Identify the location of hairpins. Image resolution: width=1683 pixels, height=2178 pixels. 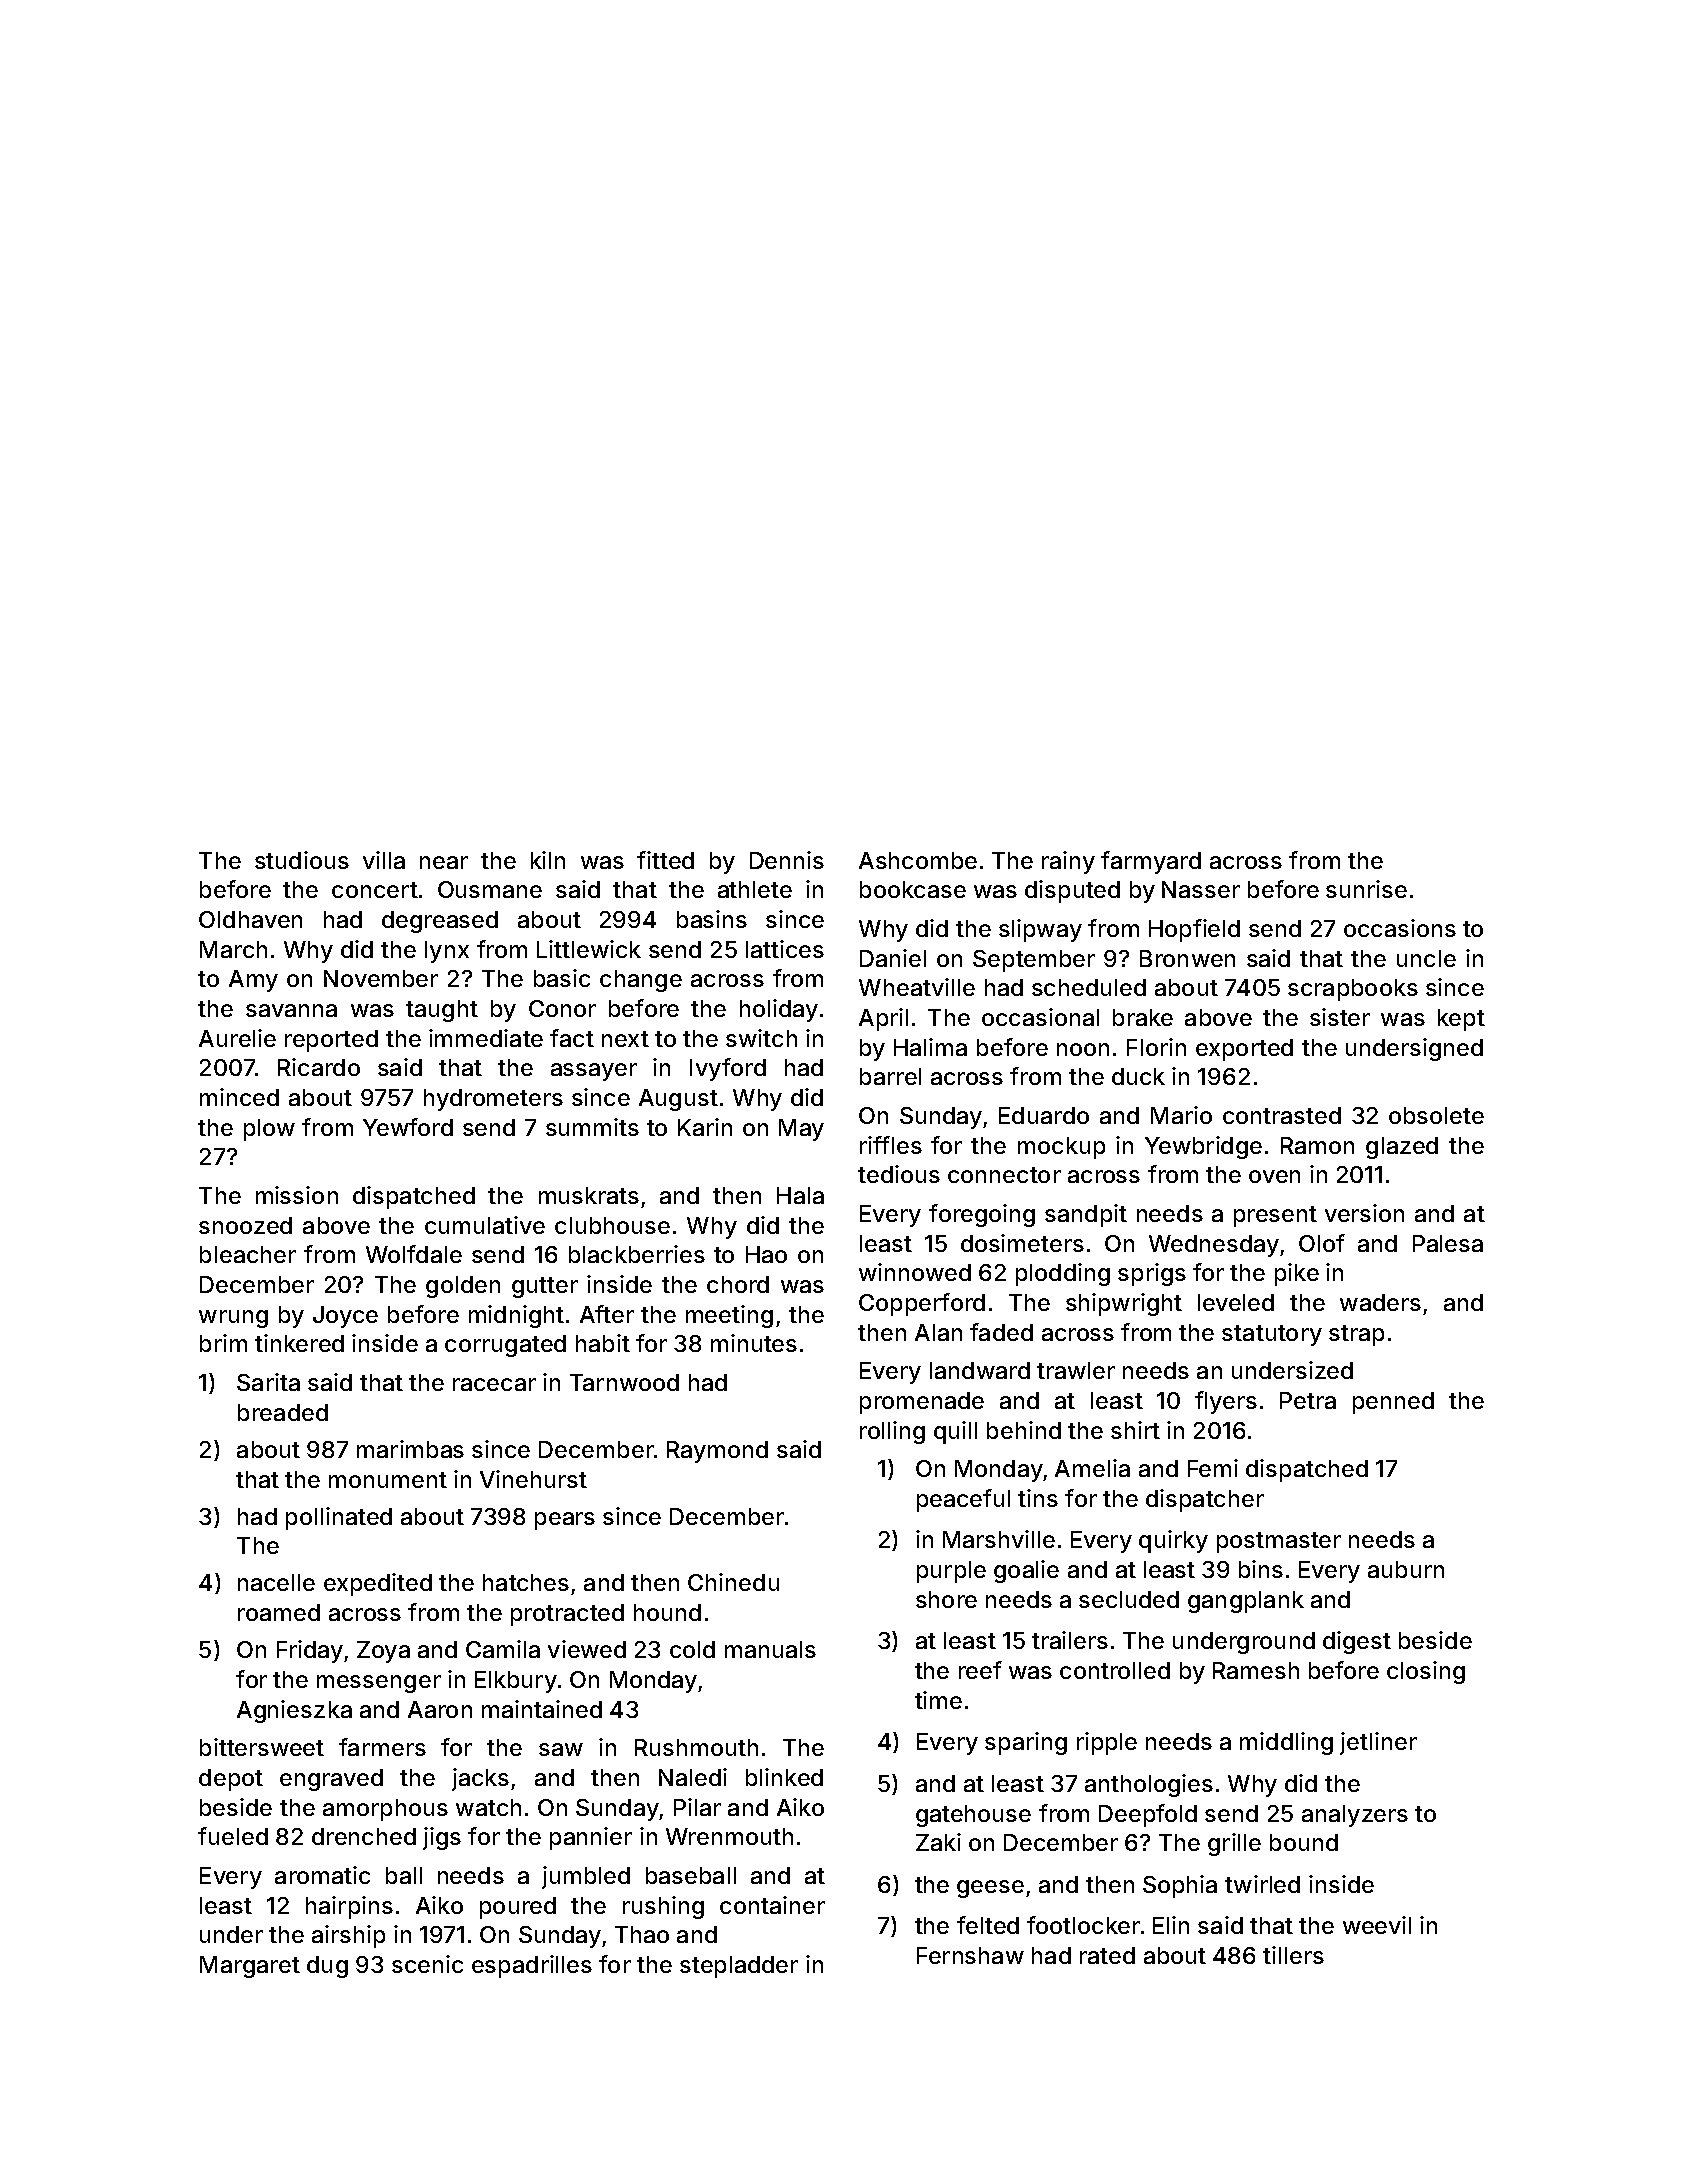
(349, 1907).
